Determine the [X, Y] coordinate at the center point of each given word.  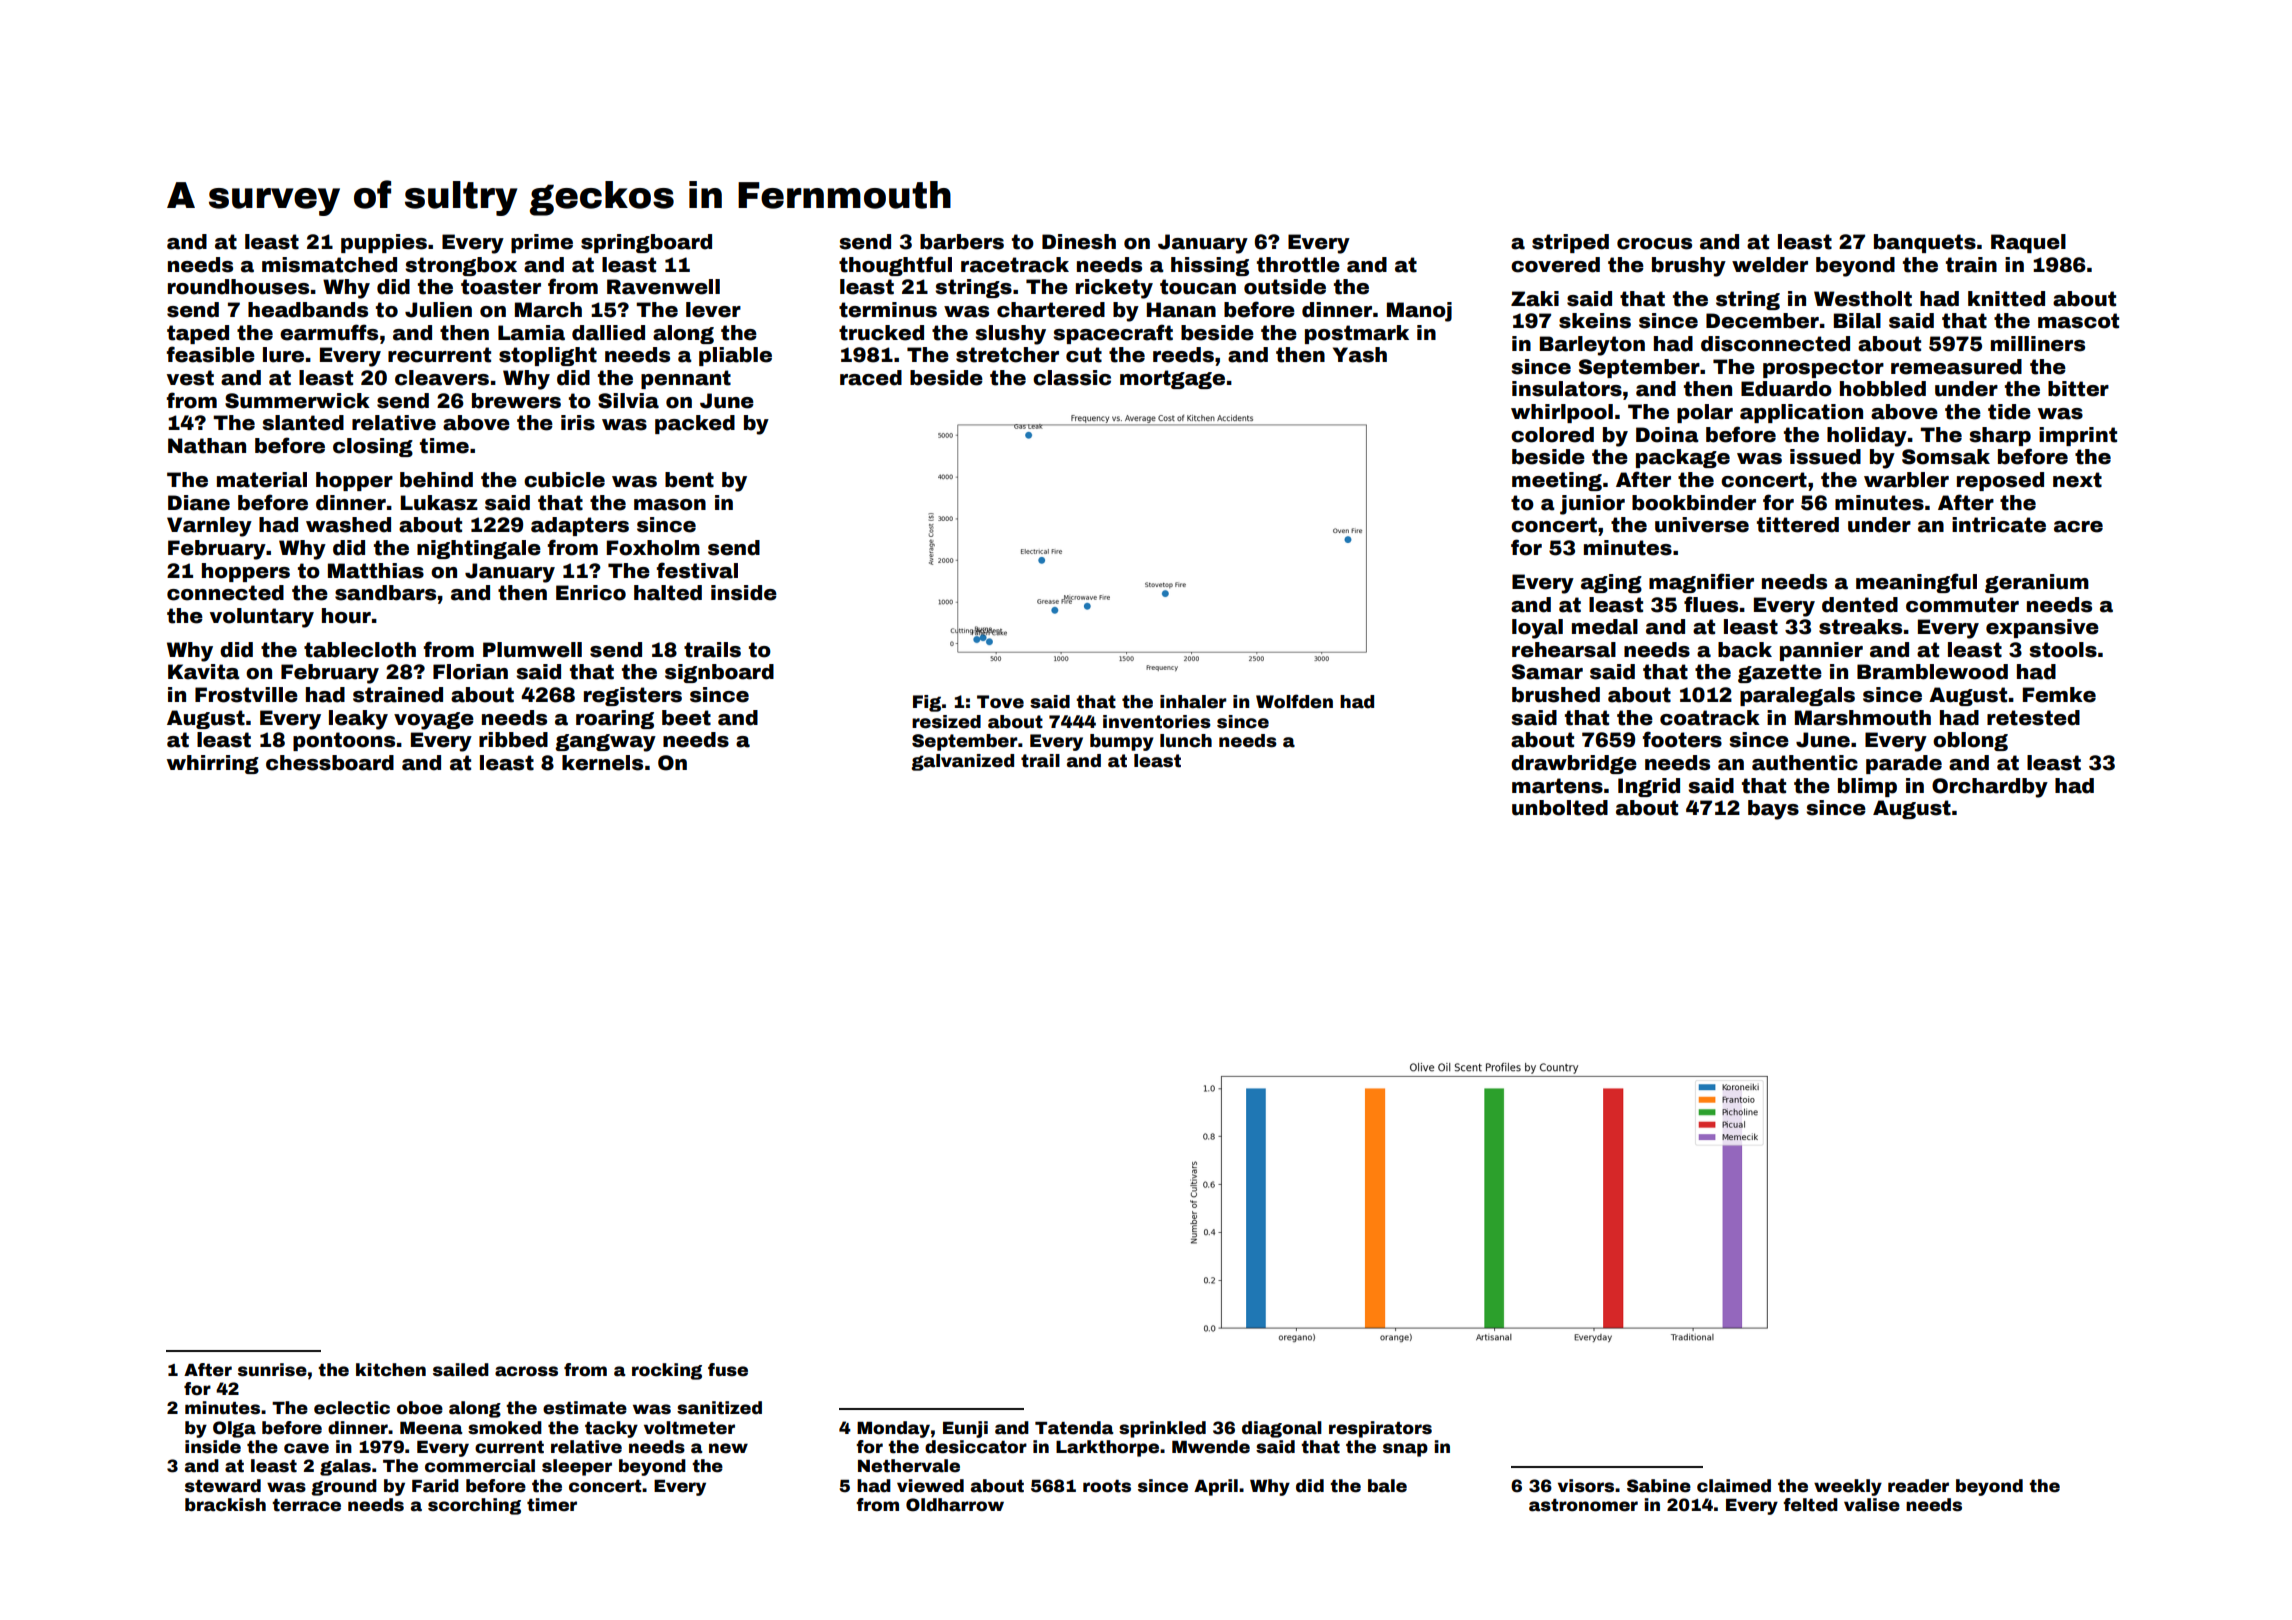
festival [697, 570]
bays [1773, 810]
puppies [384, 243]
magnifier [1701, 583]
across [526, 1371]
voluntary [262, 618]
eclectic [352, 1408]
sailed [461, 1370]
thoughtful [895, 266]
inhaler [1193, 702]
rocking [667, 1371]
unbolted [1560, 808]
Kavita [204, 672]
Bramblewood [1932, 672]
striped [1570, 243]
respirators [1380, 1429]
